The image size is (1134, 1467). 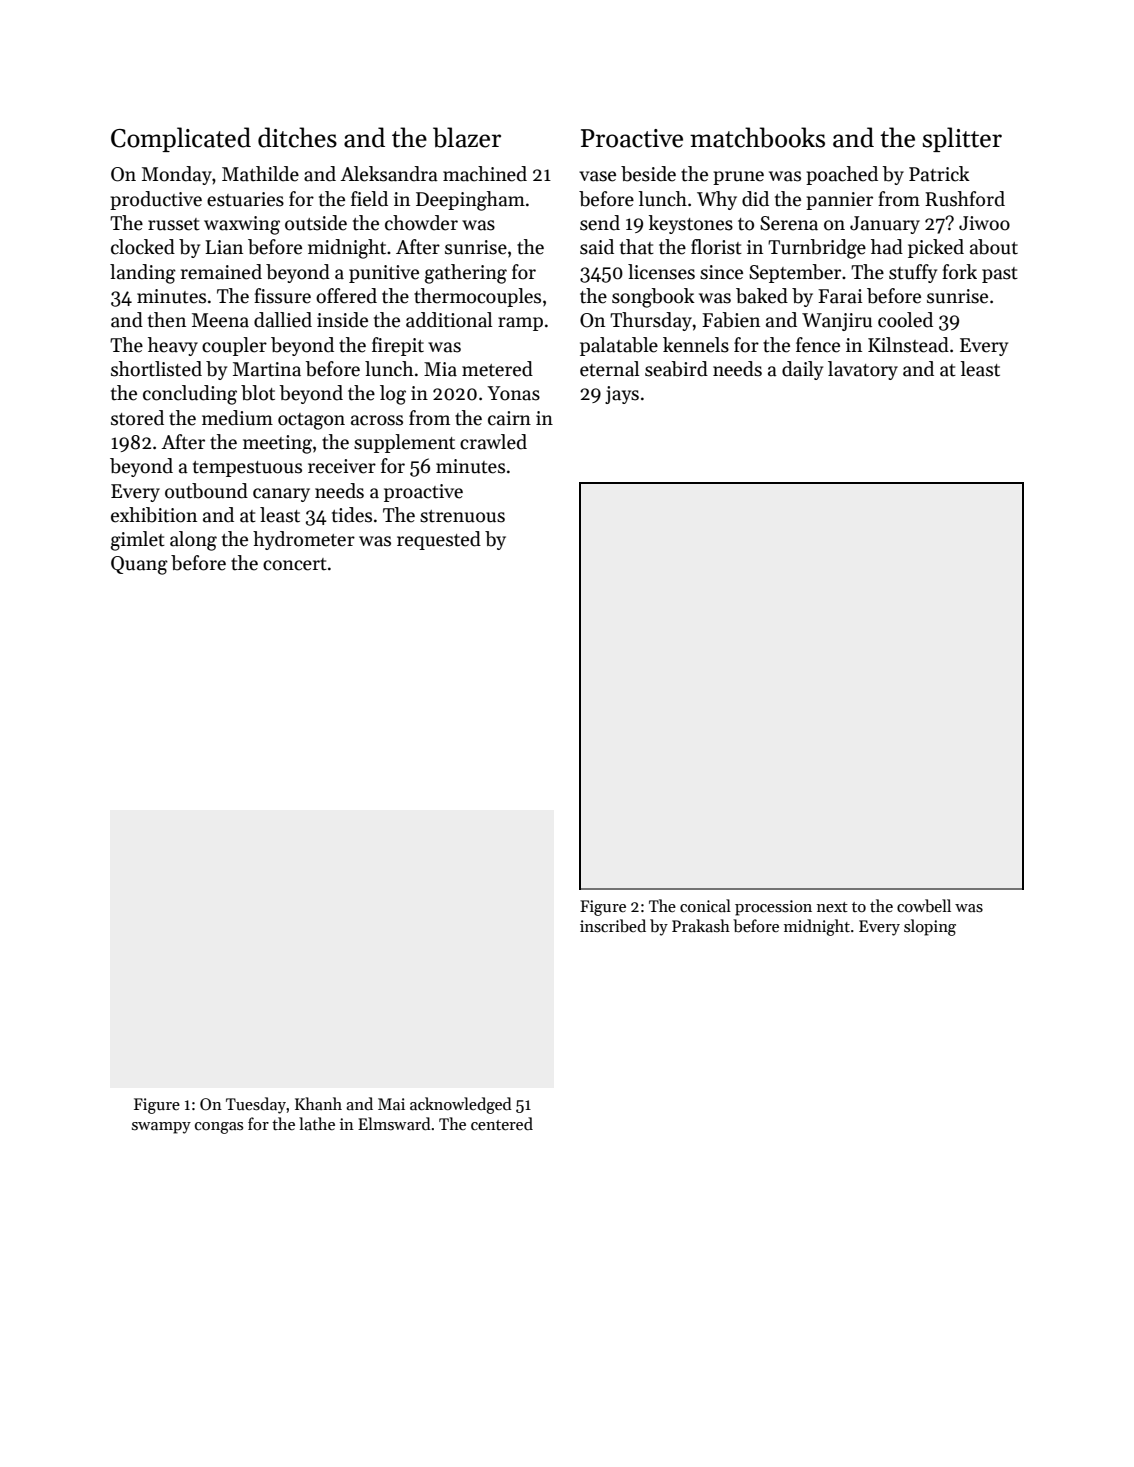 What do you see at coordinates (256, 1105) in the image?
I see `Tuesday` at bounding box center [256, 1105].
